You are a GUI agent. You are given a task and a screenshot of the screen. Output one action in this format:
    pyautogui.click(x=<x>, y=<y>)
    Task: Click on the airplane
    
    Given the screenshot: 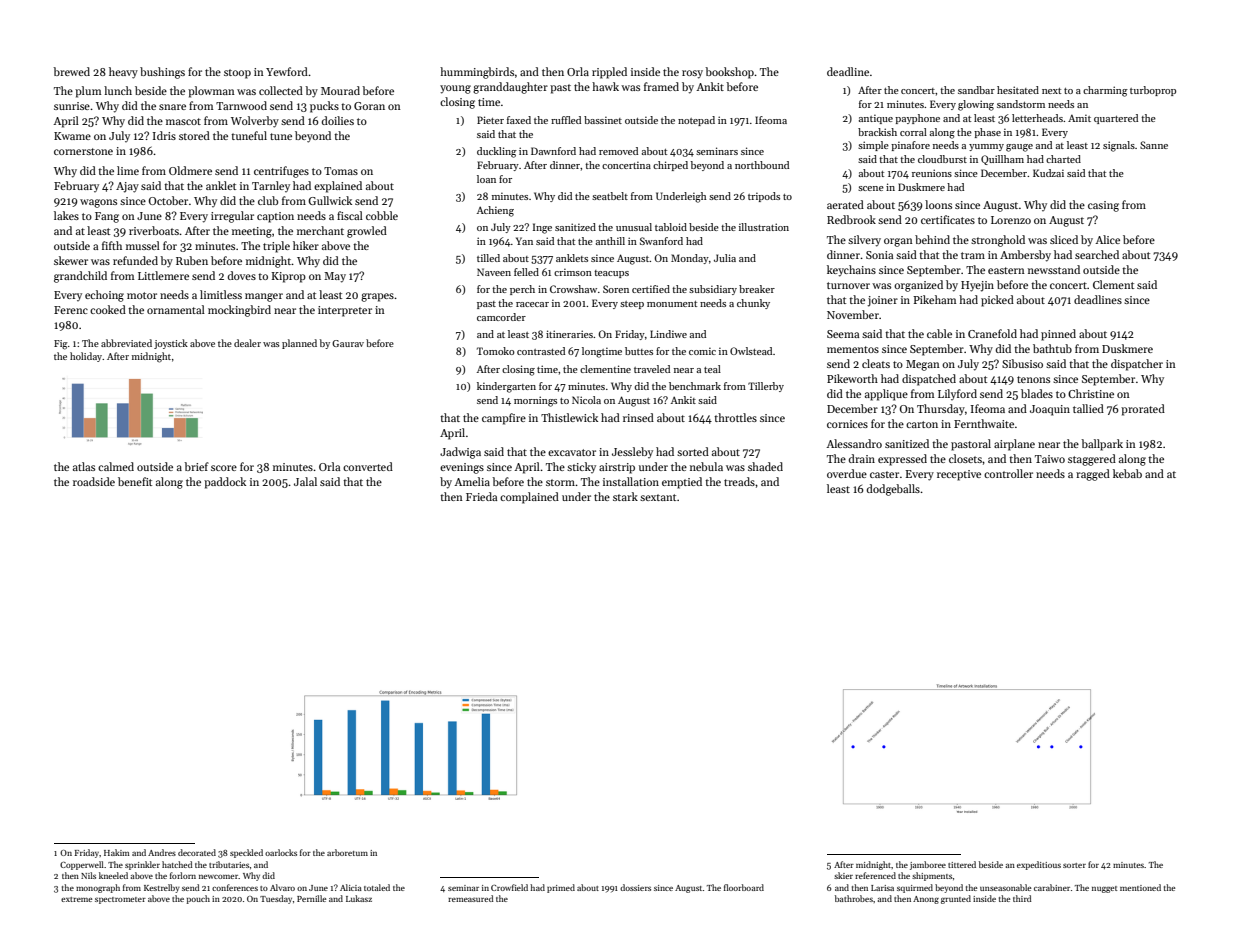 What is the action you would take?
    pyautogui.click(x=1014, y=445)
